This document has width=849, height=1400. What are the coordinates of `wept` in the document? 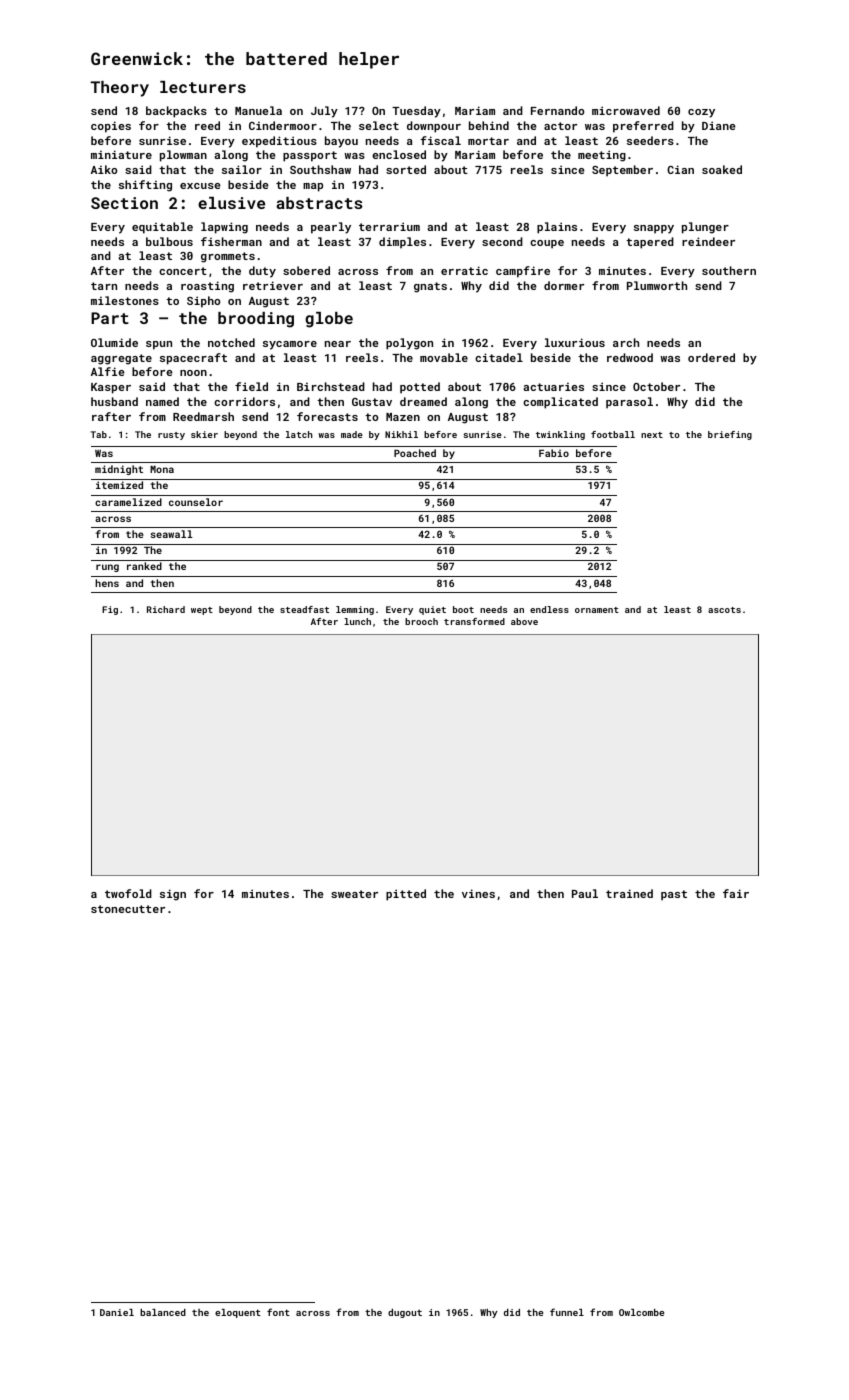 It's located at (202, 611).
